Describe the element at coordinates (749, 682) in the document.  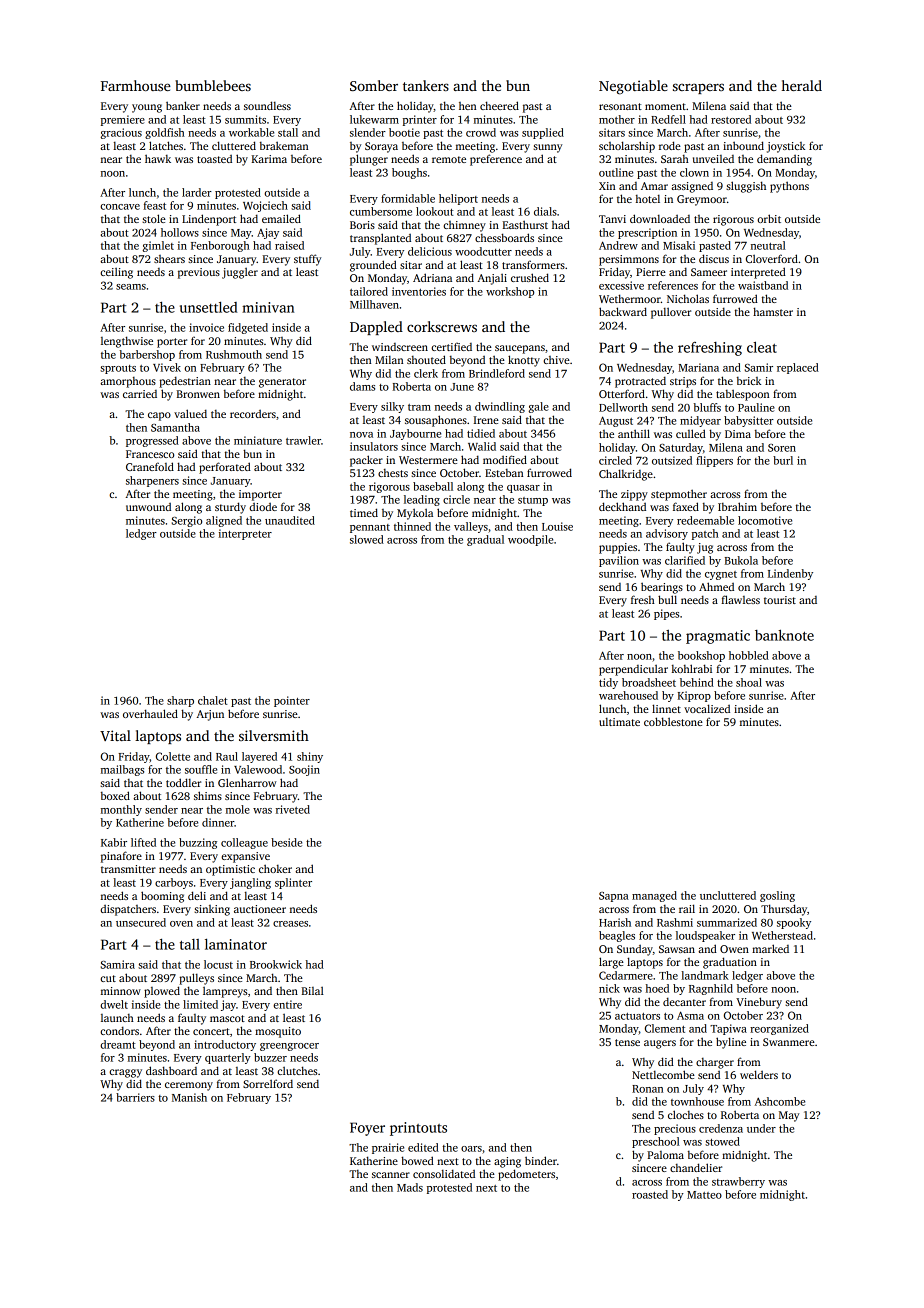
I see `shoal` at that location.
